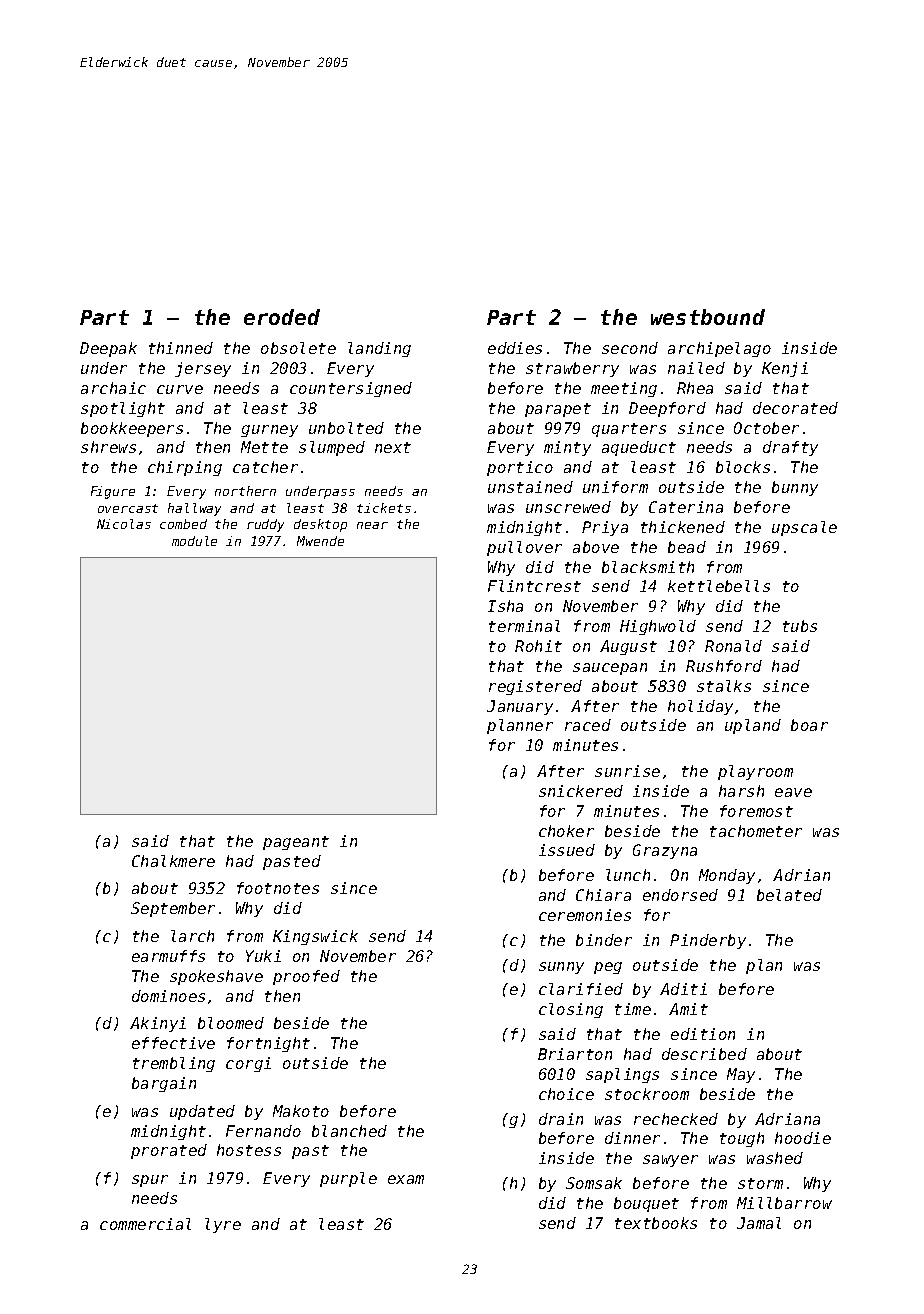 The width and height of the screenshot is (924, 1314). I want to click on westbound, so click(708, 317).
